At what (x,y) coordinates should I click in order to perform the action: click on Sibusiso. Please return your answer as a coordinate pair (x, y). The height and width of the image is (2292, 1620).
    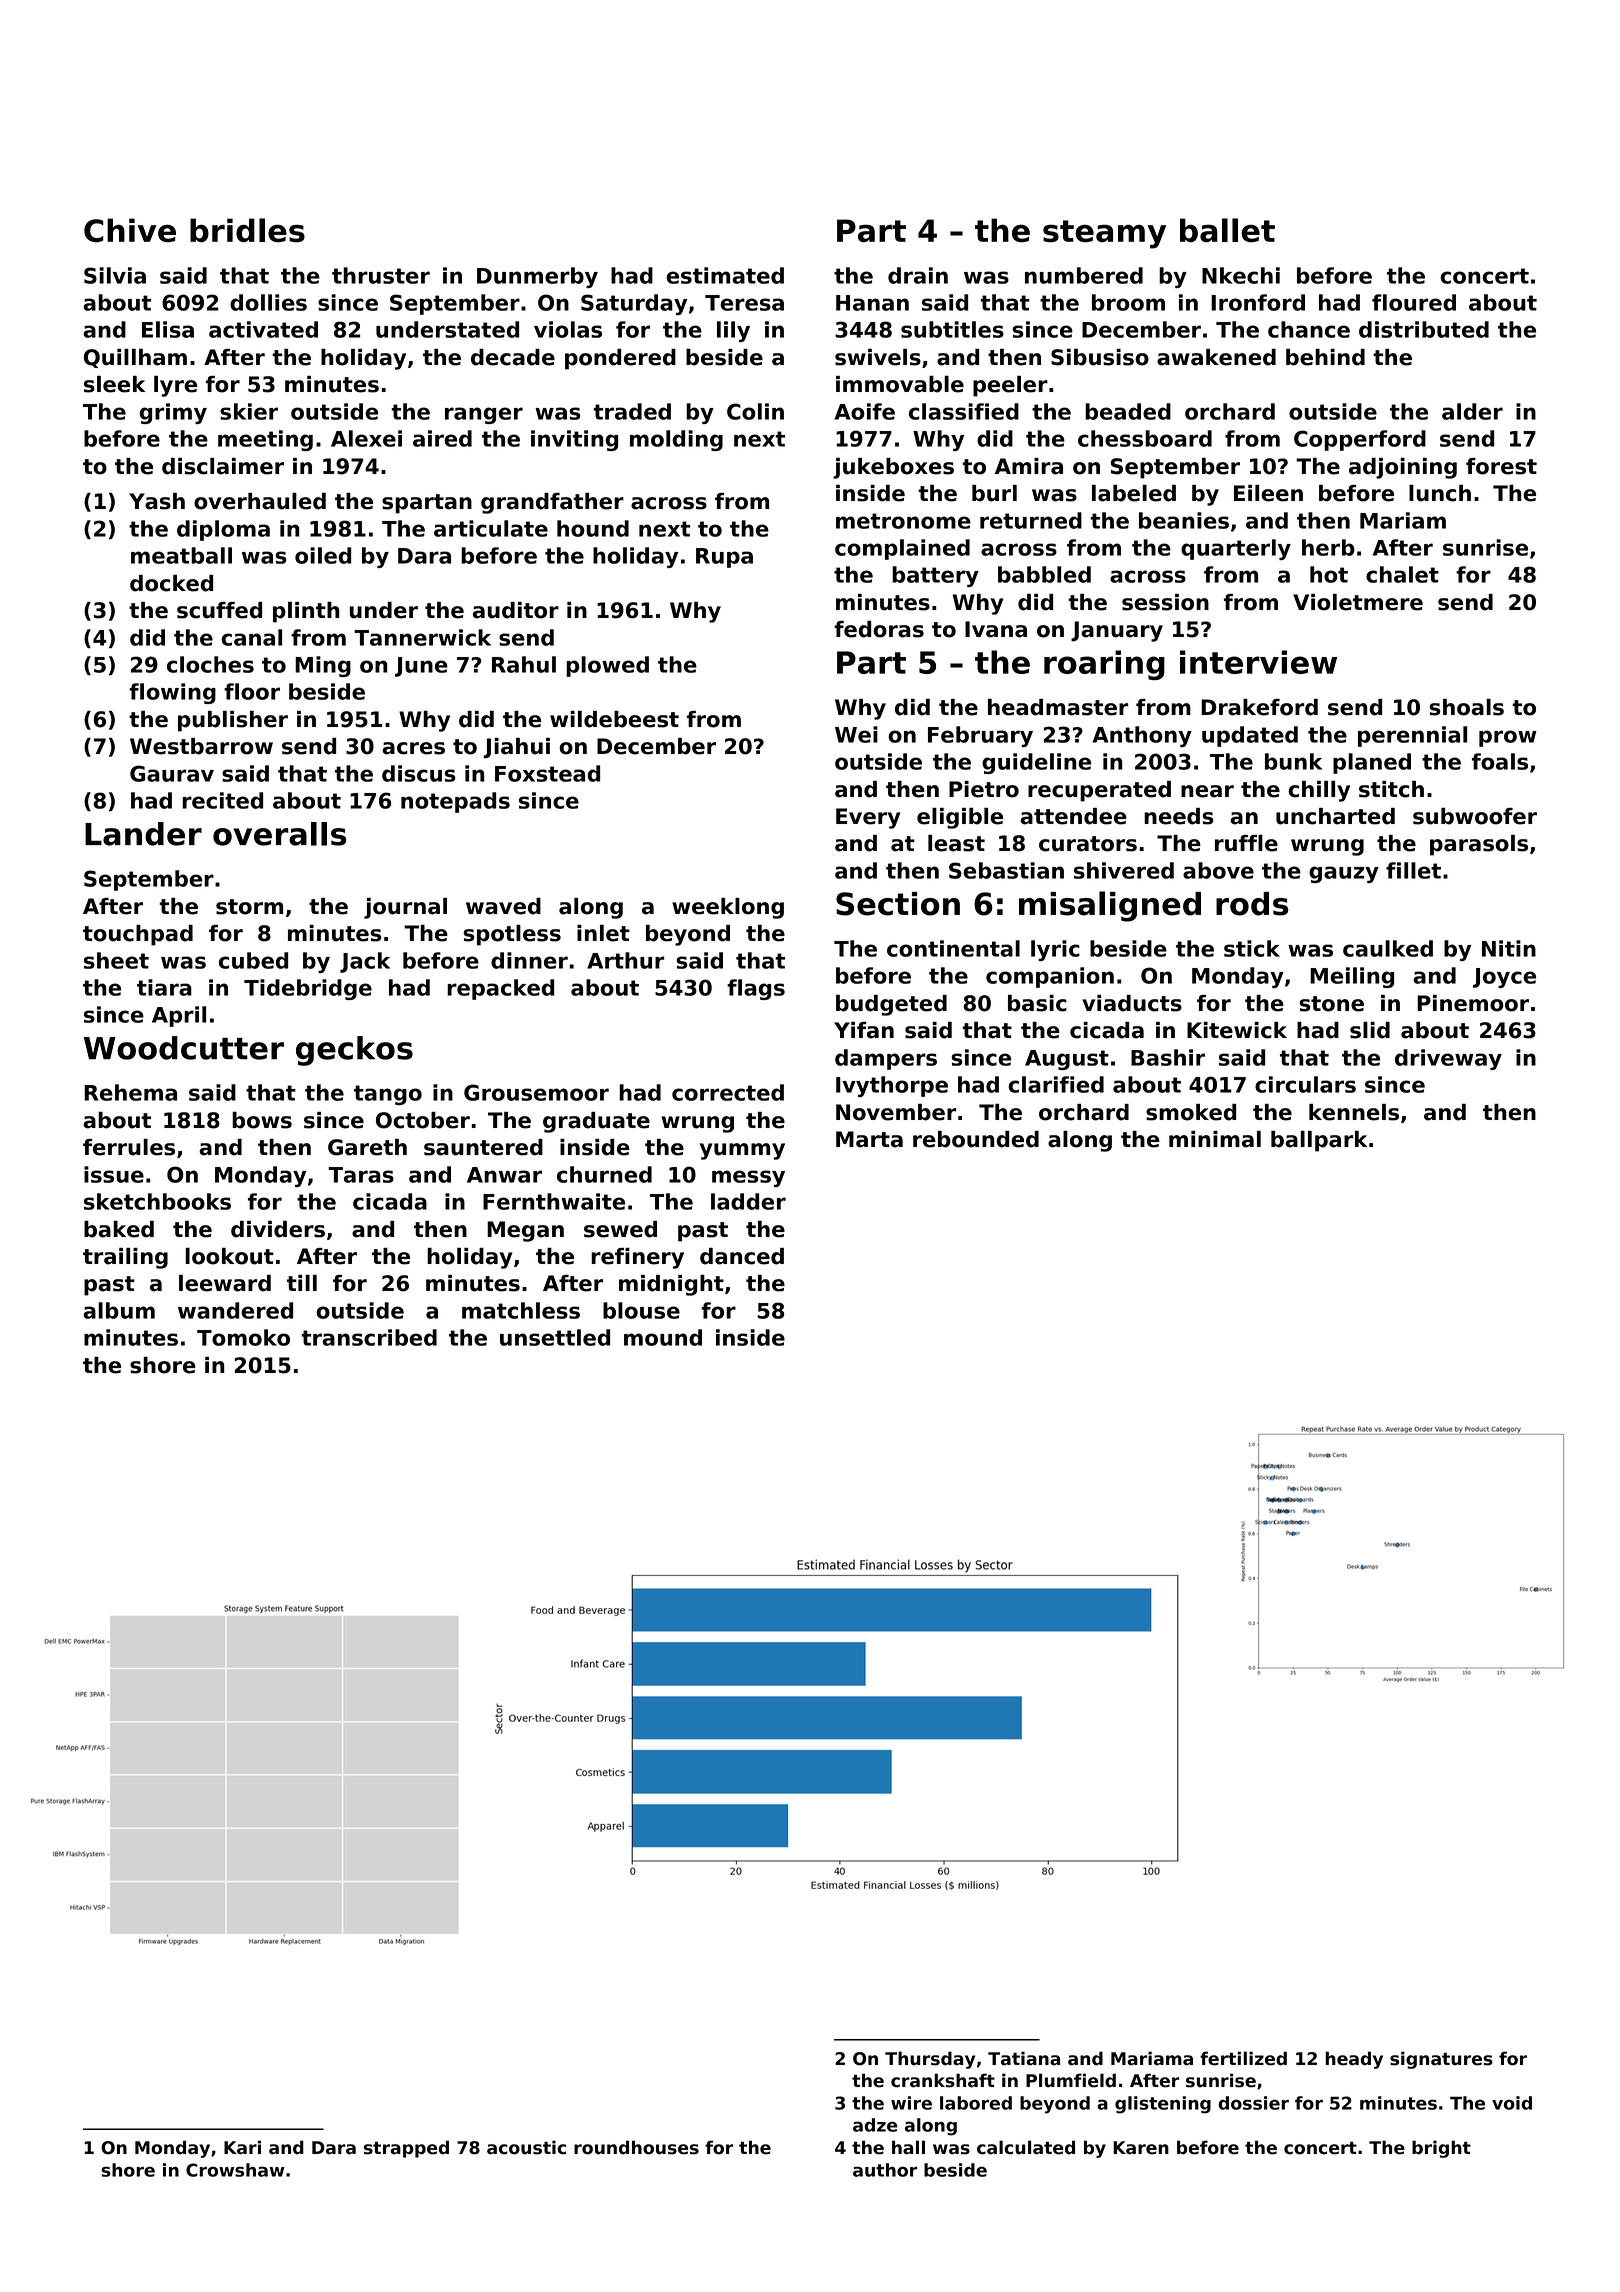
    Looking at the image, I should click on (1100, 357).
